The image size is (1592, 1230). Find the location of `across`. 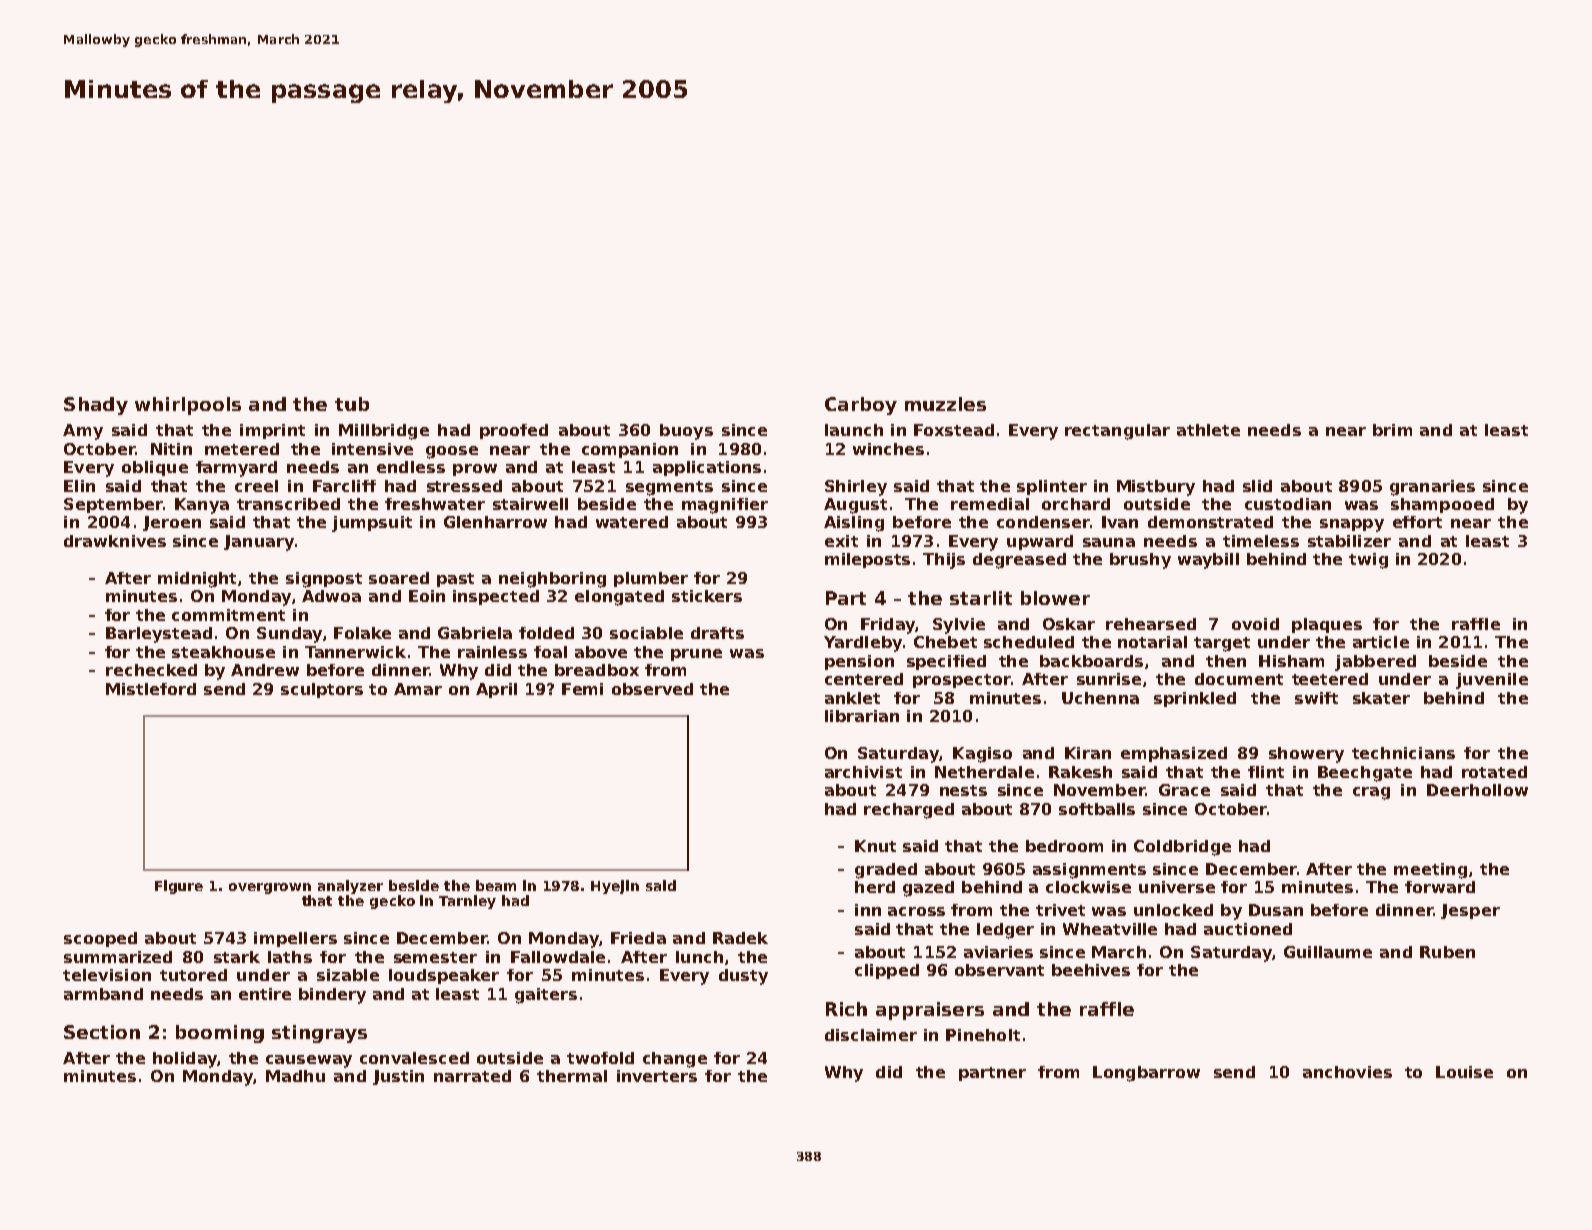

across is located at coordinates (916, 911).
